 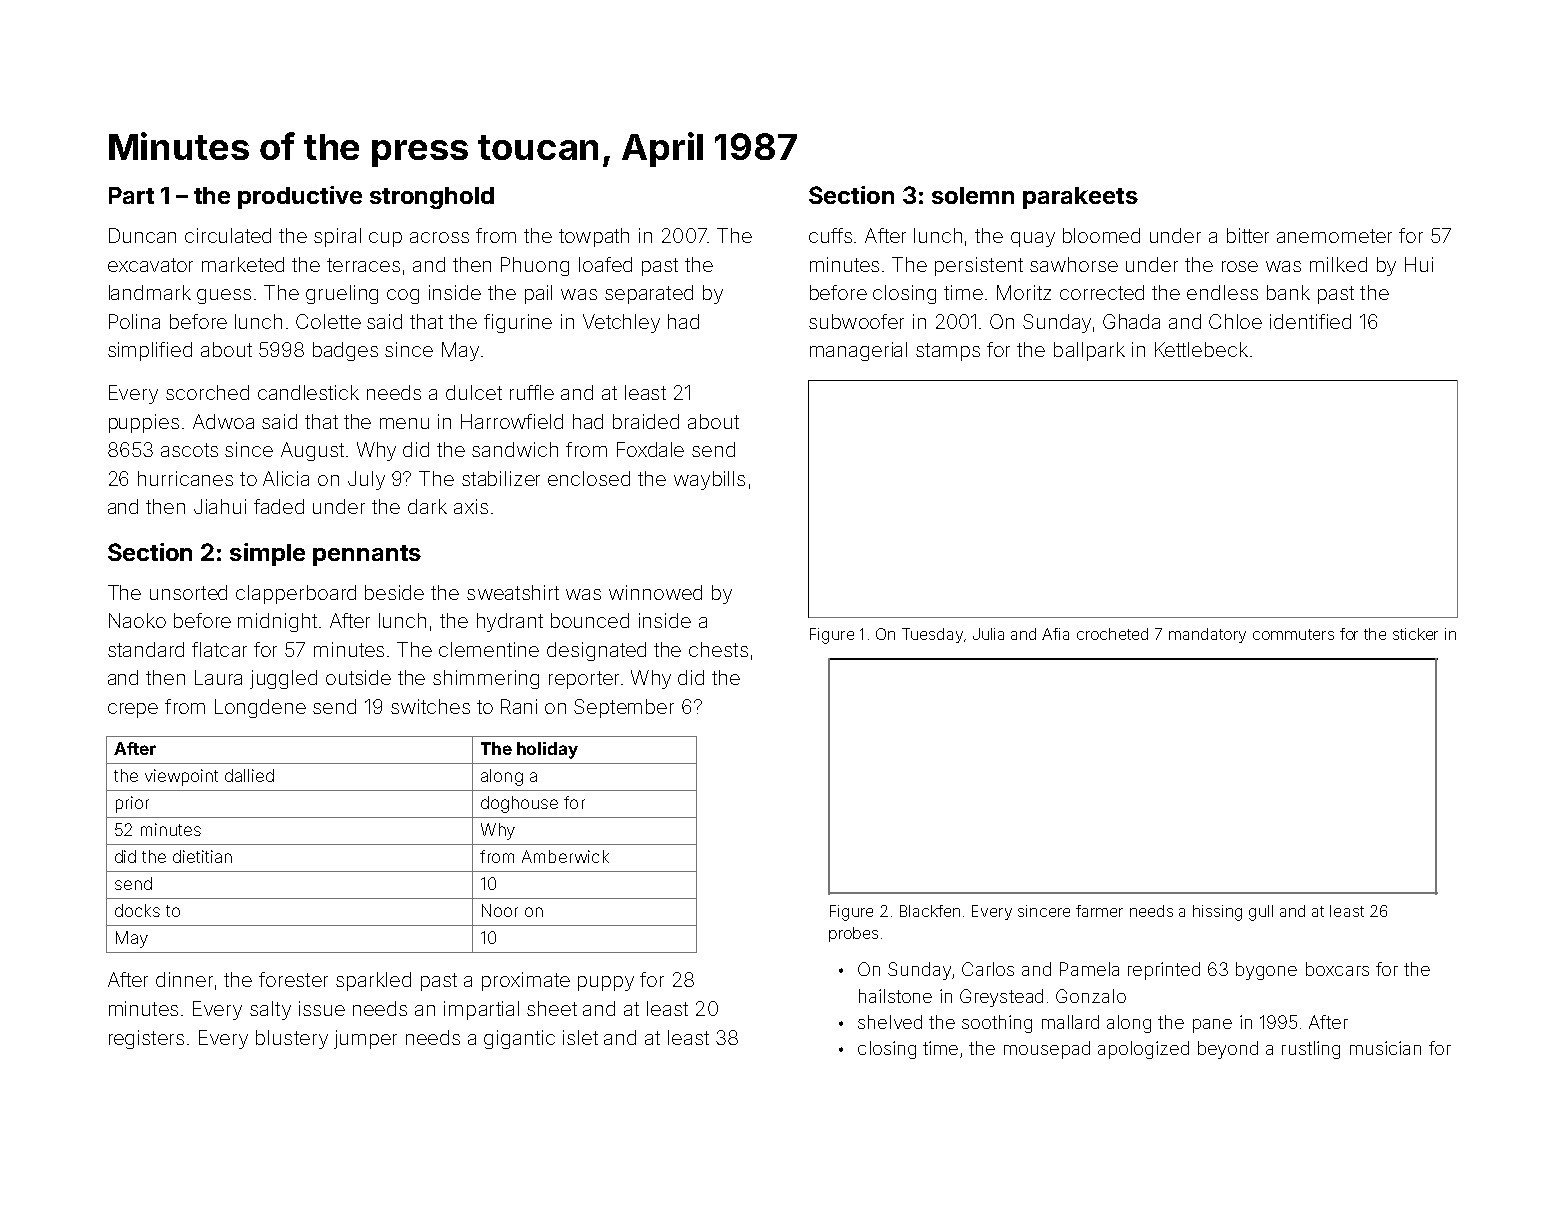 I want to click on Tuesday, so click(x=932, y=635).
